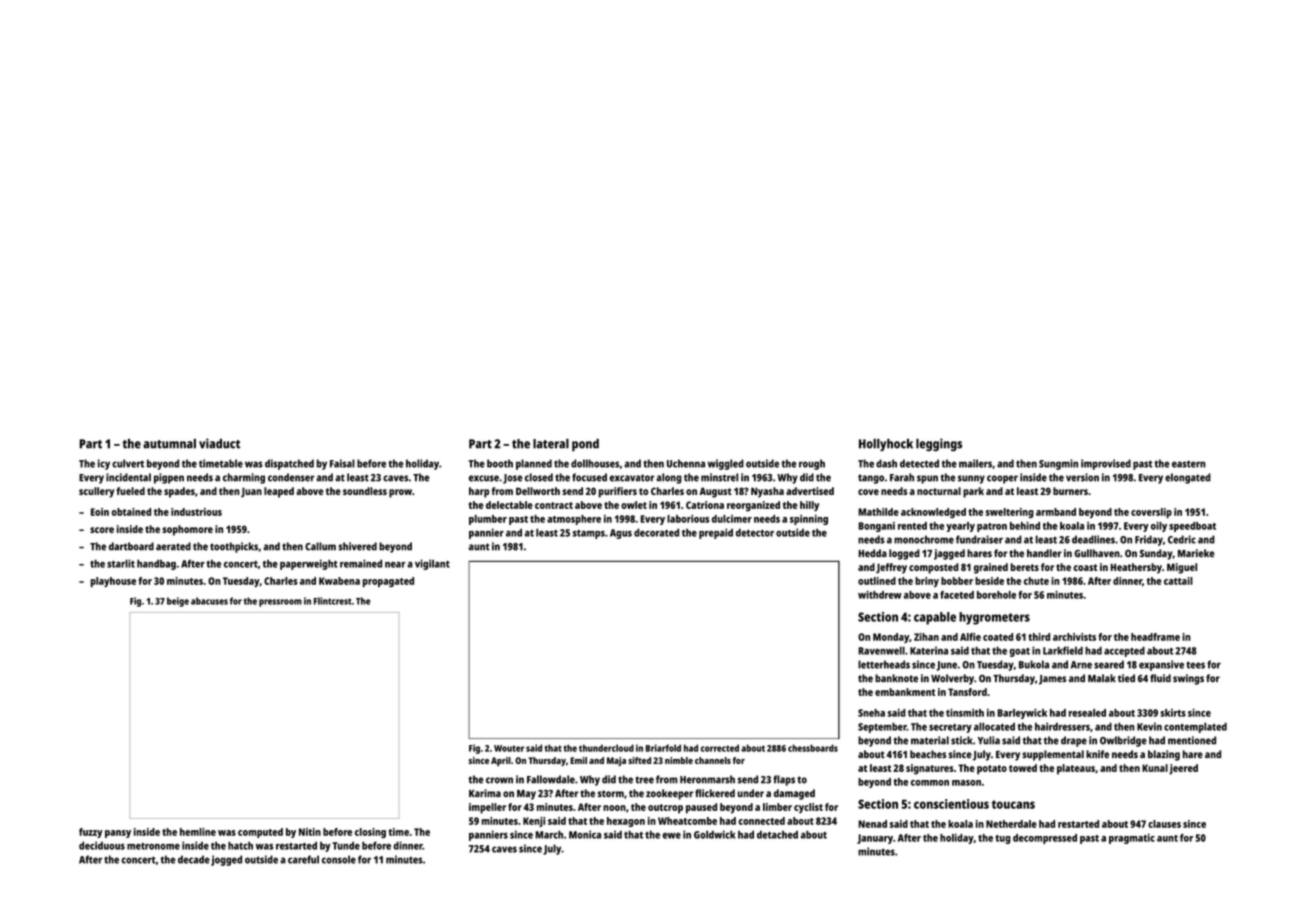  I want to click on contemplated, so click(1195, 727).
